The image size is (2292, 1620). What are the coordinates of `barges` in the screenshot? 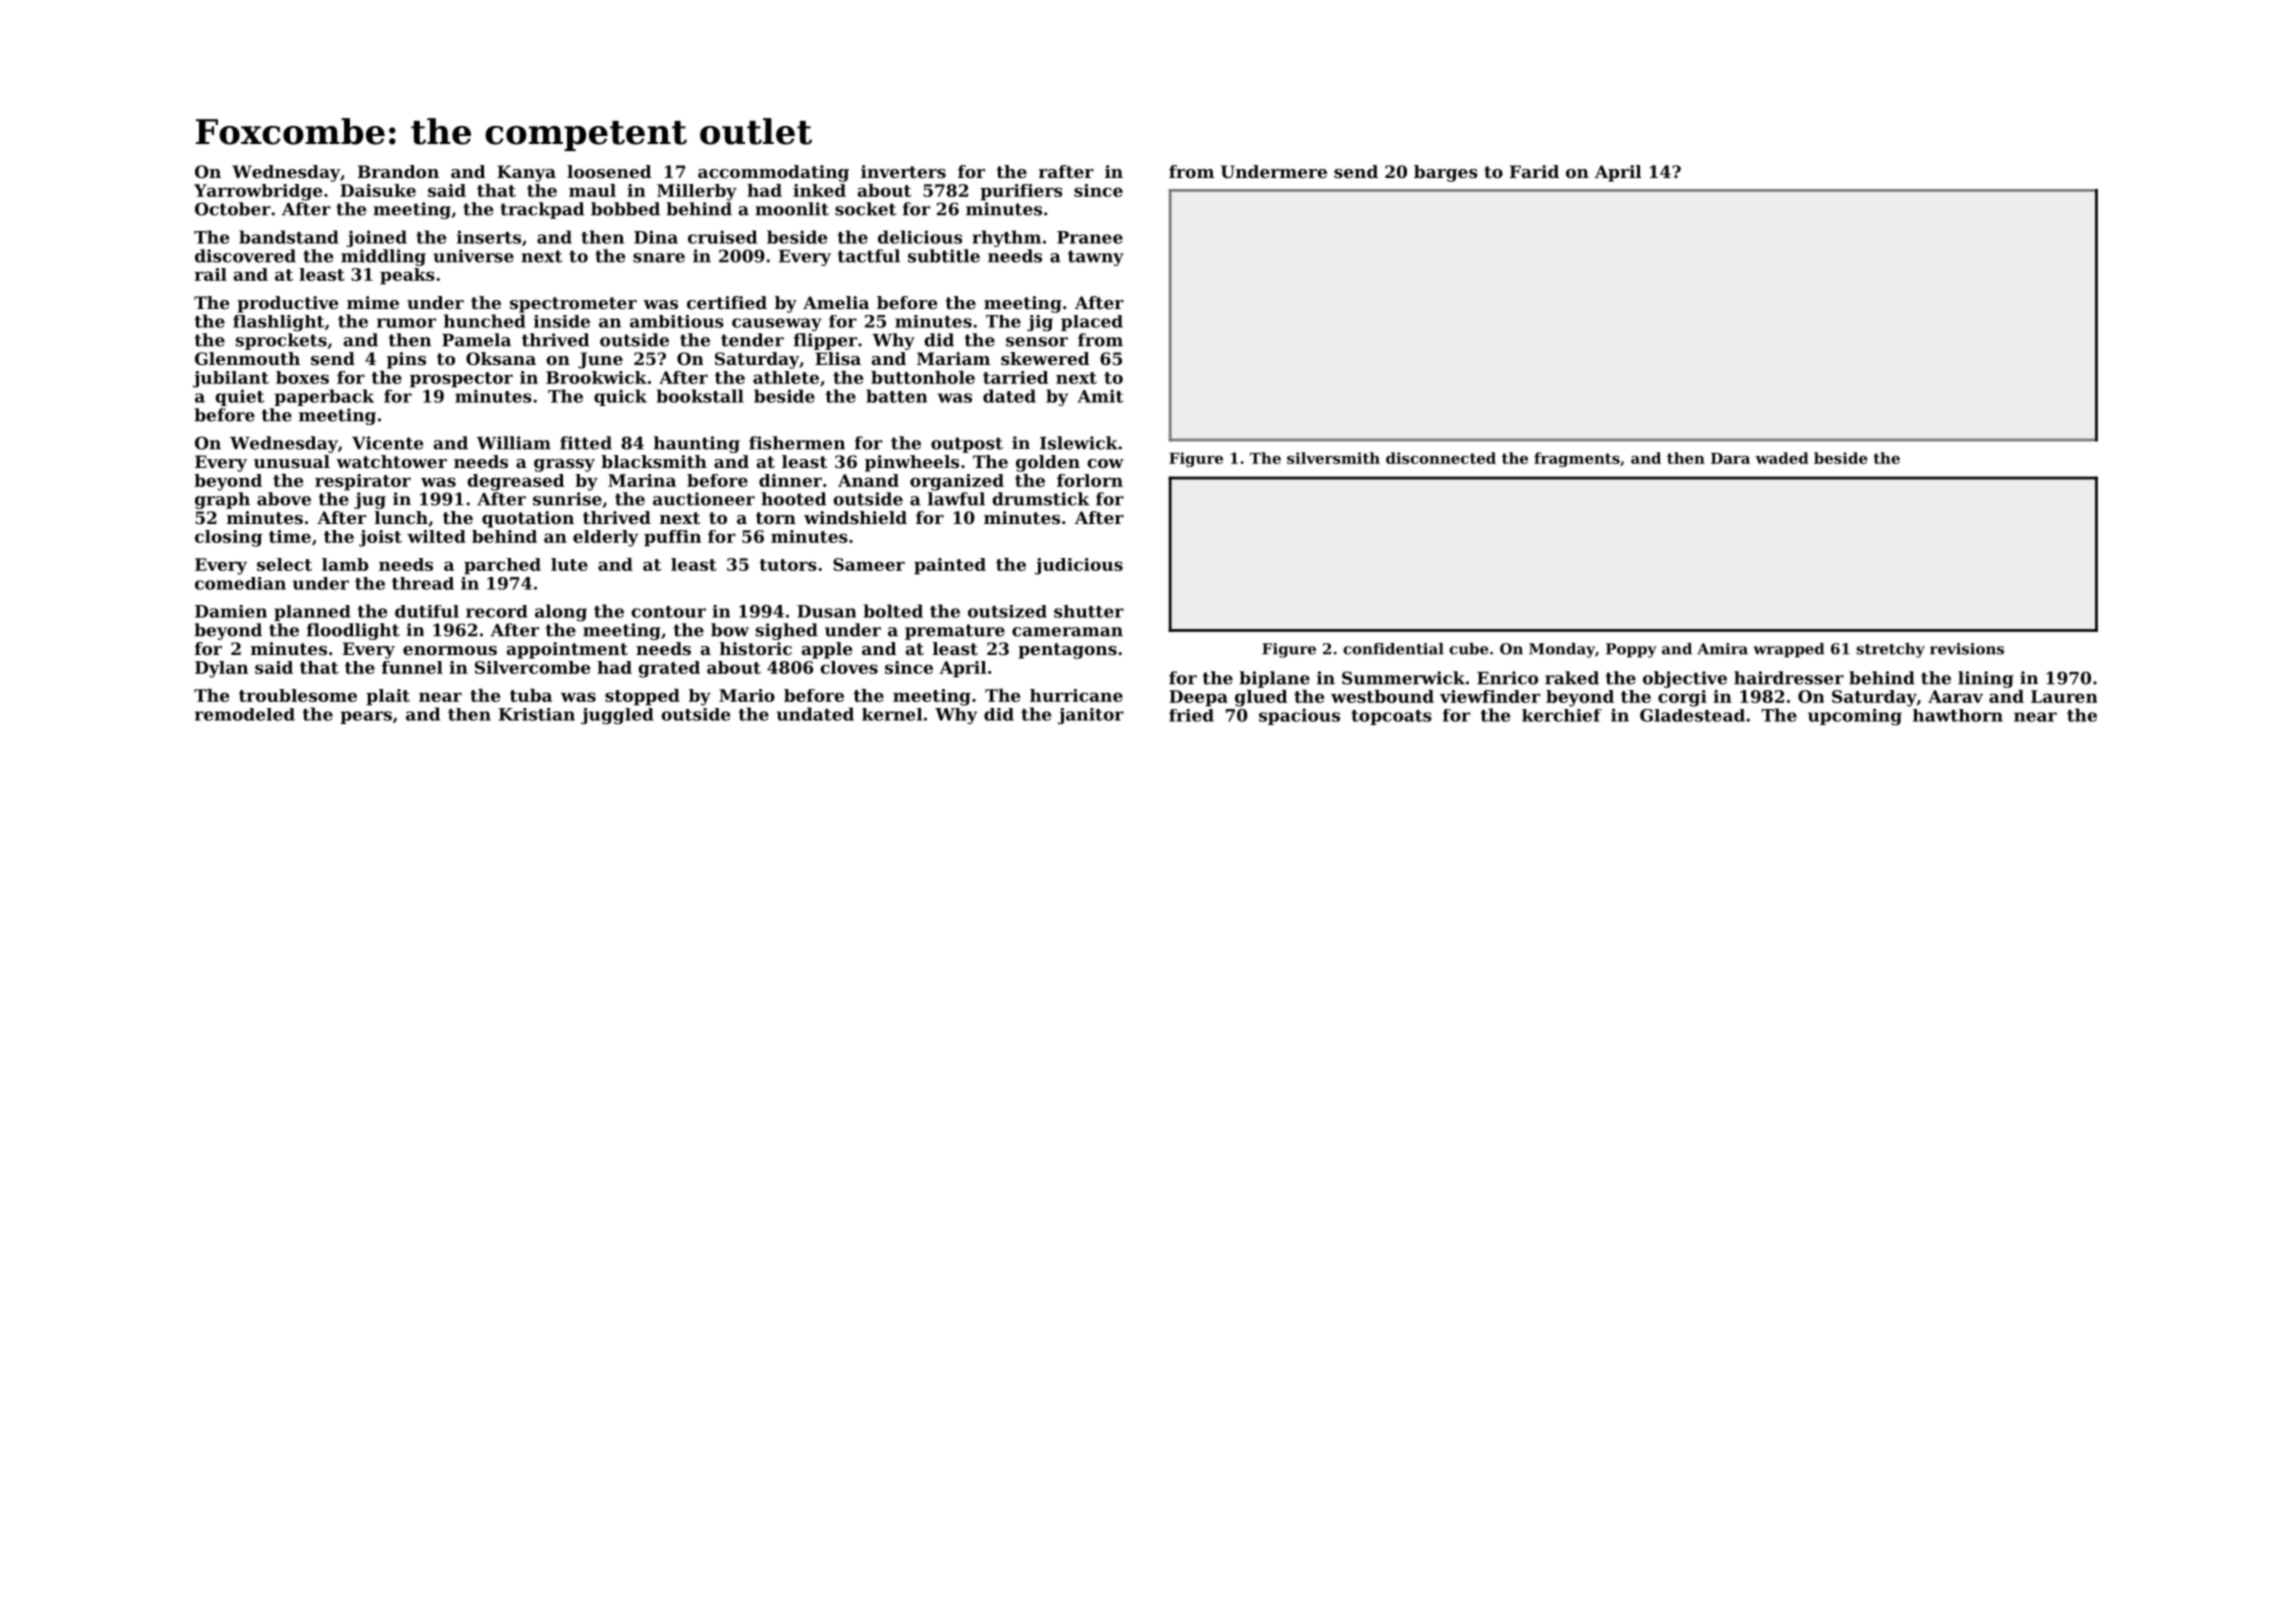 It's located at (1446, 173).
